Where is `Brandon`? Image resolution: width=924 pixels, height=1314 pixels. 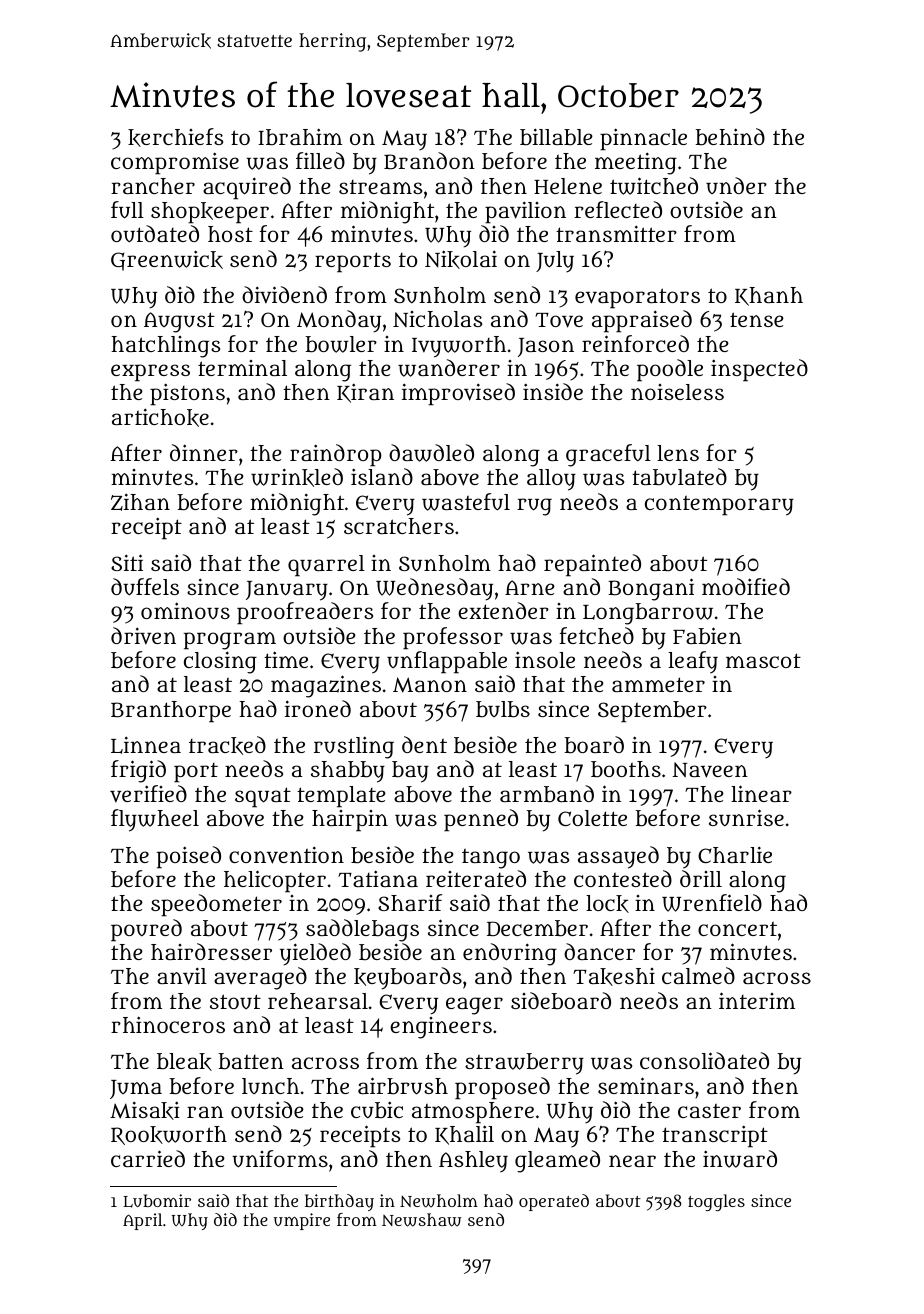
Brandon is located at coordinates (429, 161).
